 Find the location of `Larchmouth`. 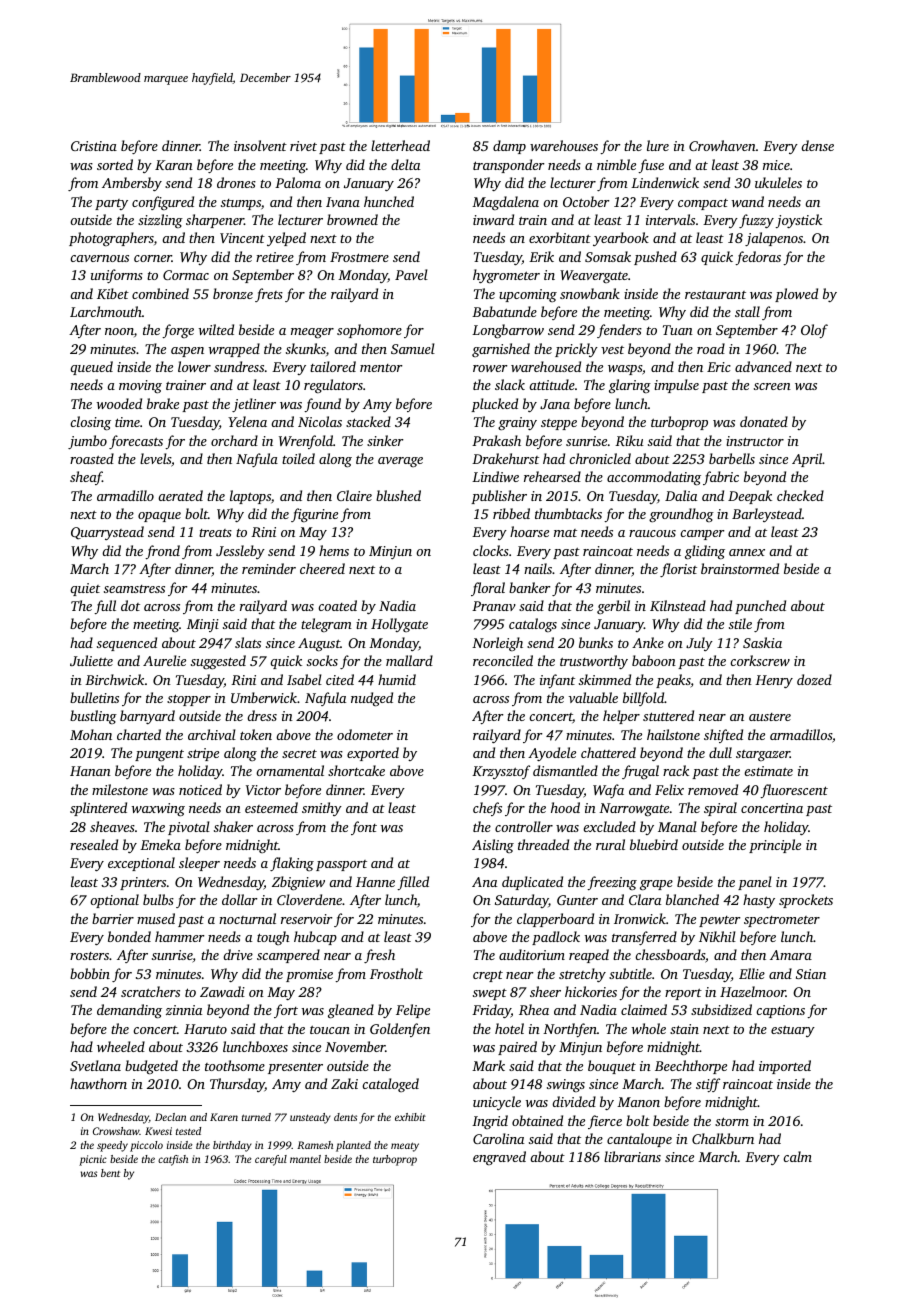

Larchmouth is located at coordinates (106, 311).
